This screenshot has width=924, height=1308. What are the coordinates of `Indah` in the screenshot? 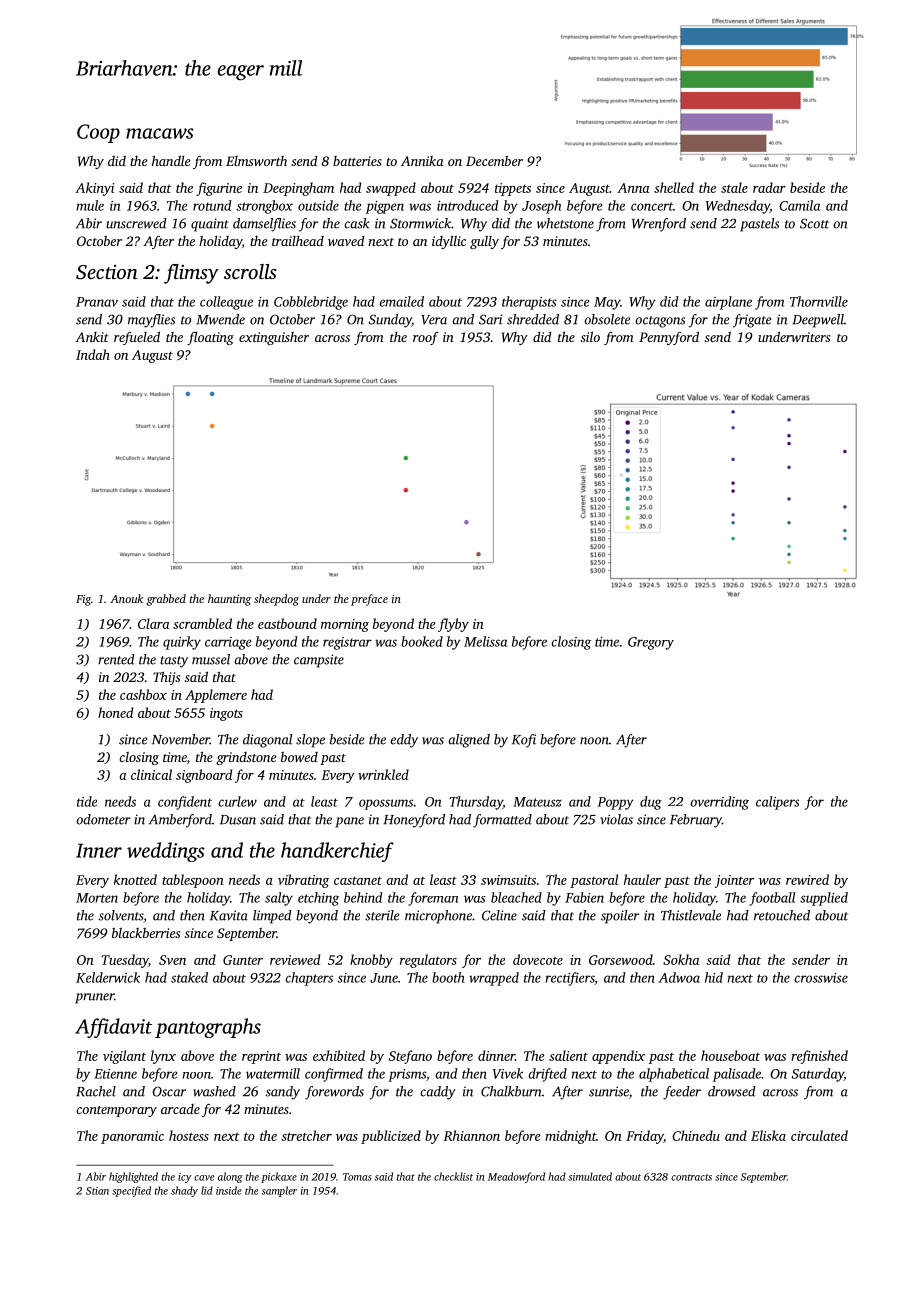 It's located at (93, 354).
